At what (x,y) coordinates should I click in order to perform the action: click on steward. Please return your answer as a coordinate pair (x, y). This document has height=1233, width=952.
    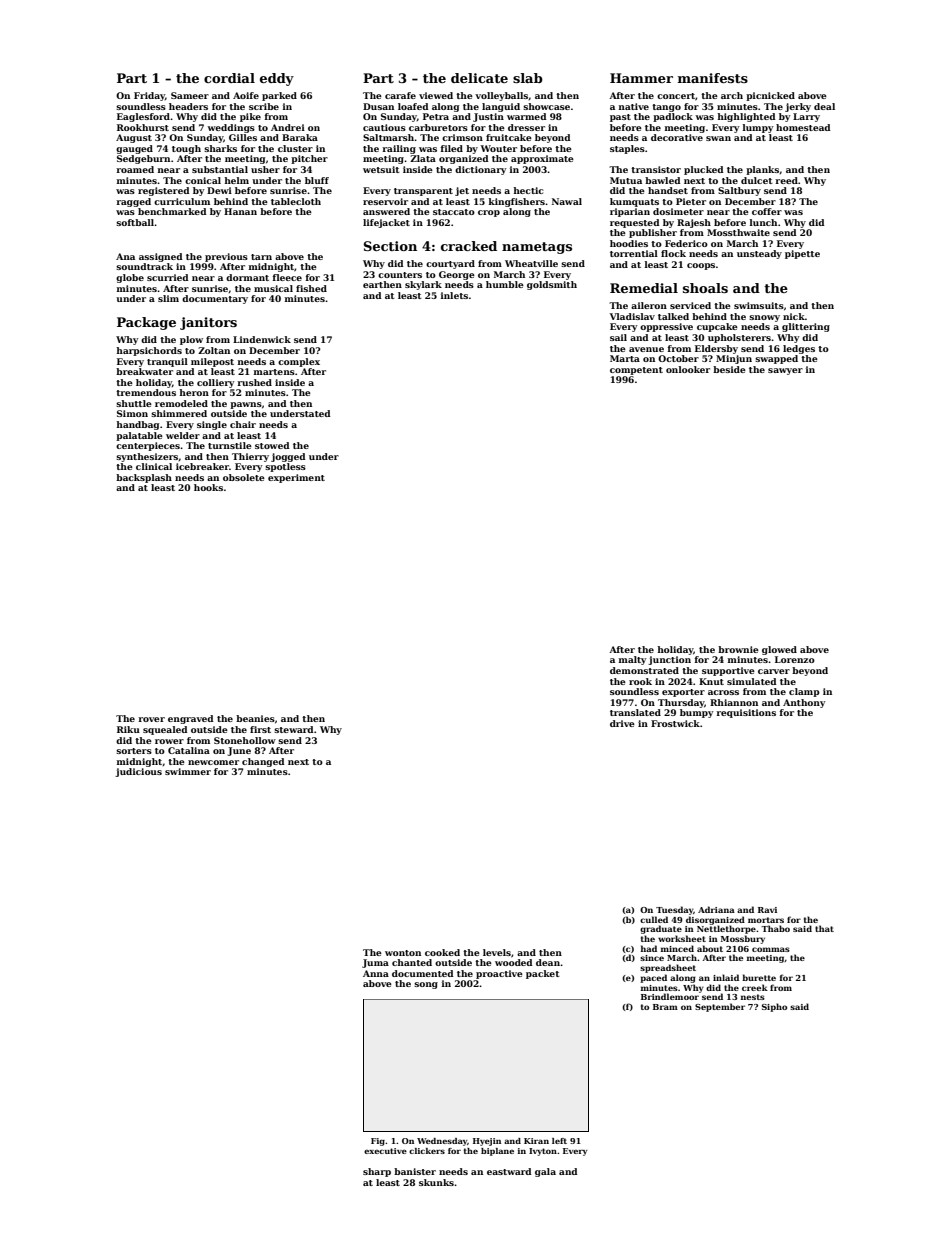
    Looking at the image, I should click on (294, 729).
